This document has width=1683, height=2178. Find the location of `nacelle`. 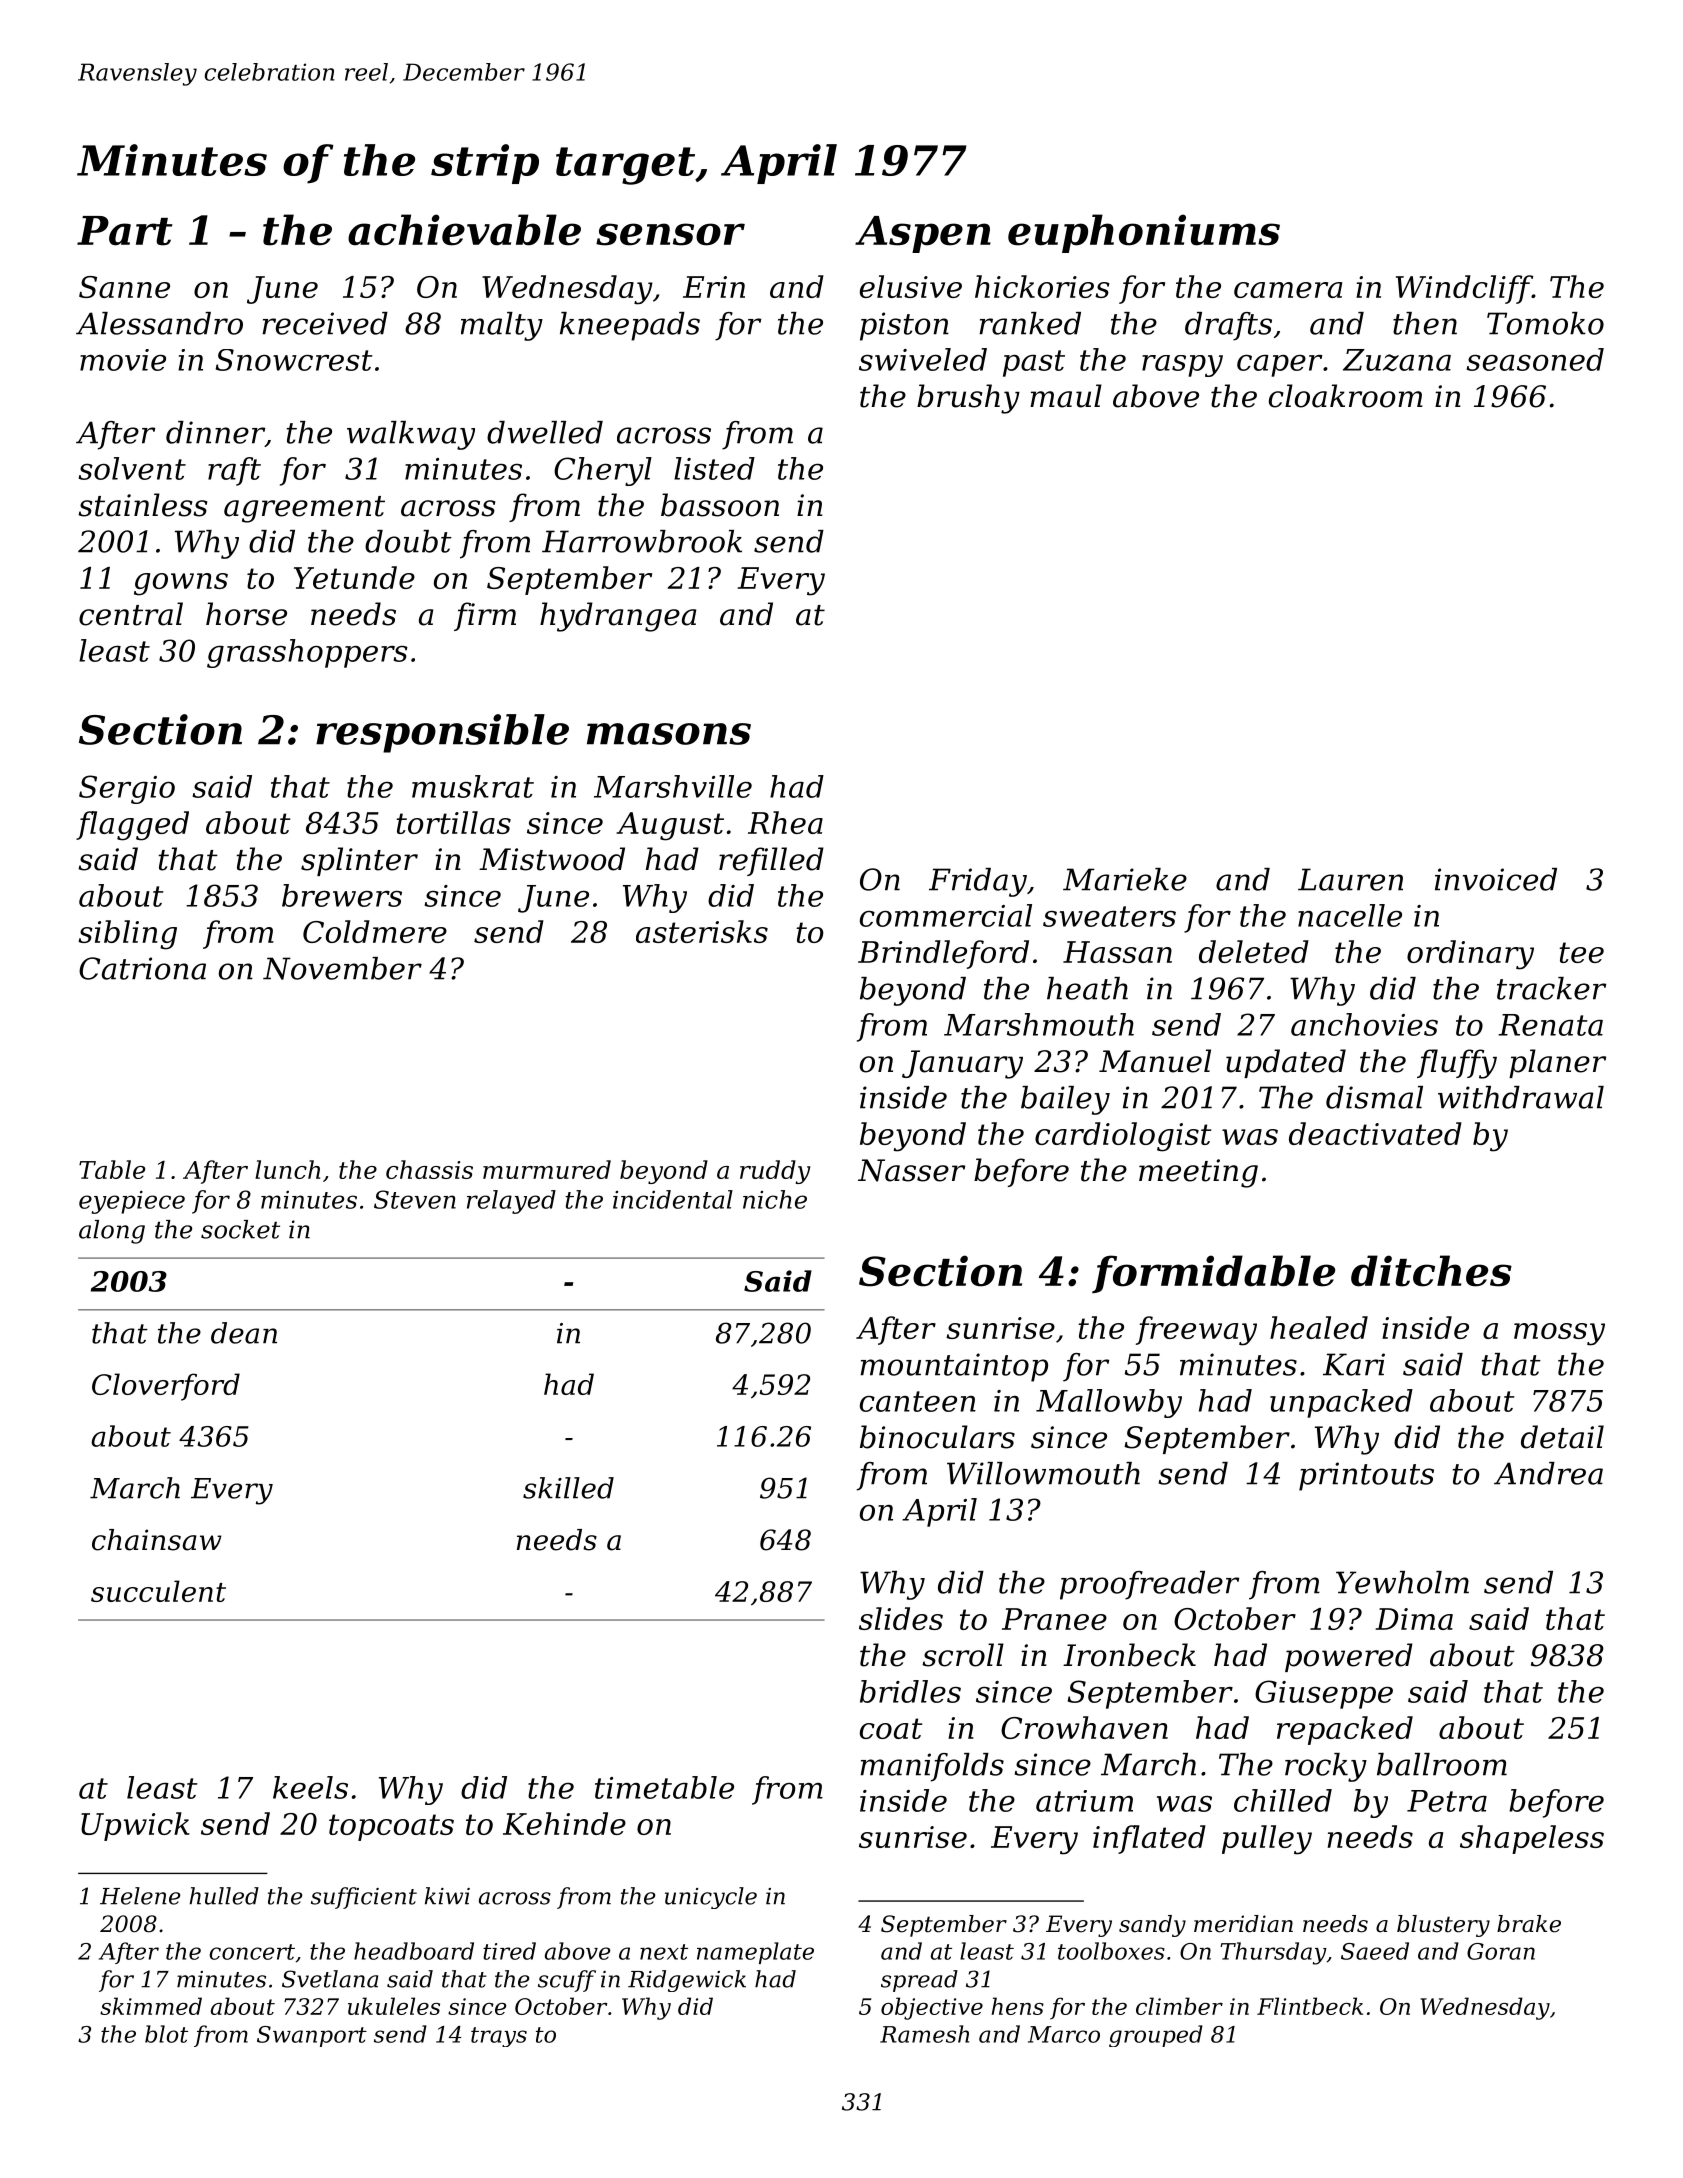

nacelle is located at coordinates (1350, 915).
